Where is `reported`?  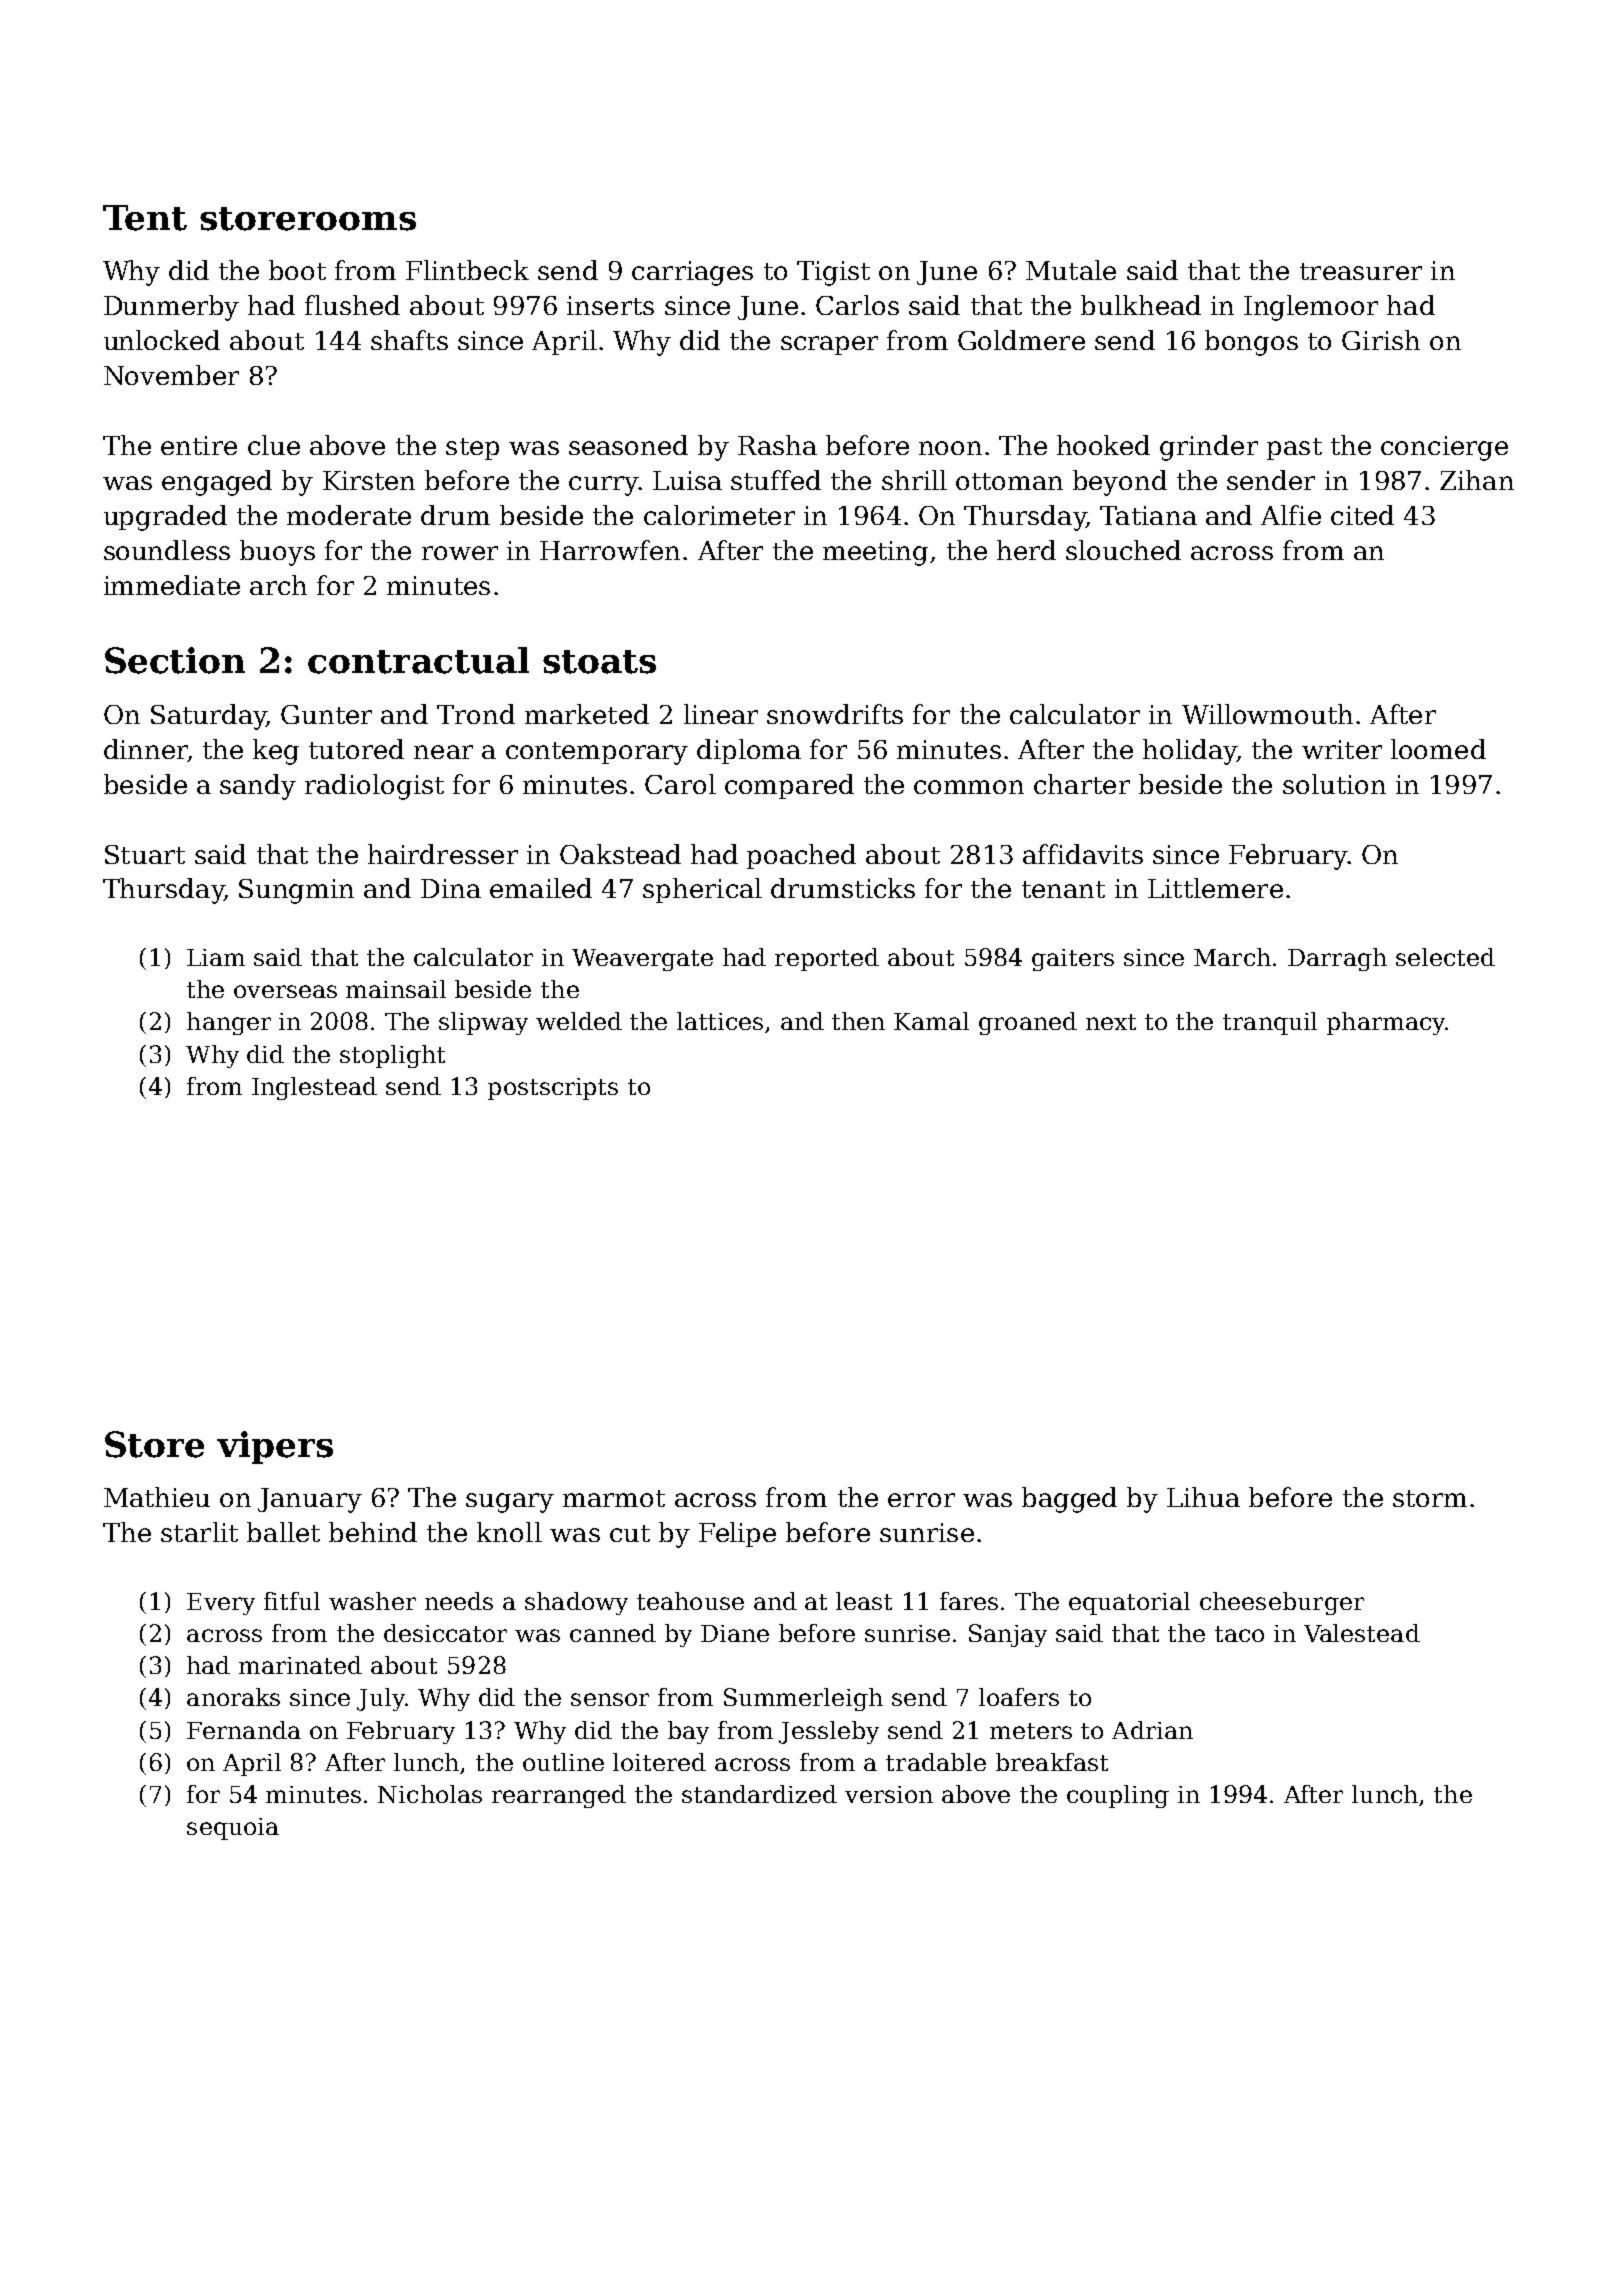
reported is located at coordinates (827, 959).
